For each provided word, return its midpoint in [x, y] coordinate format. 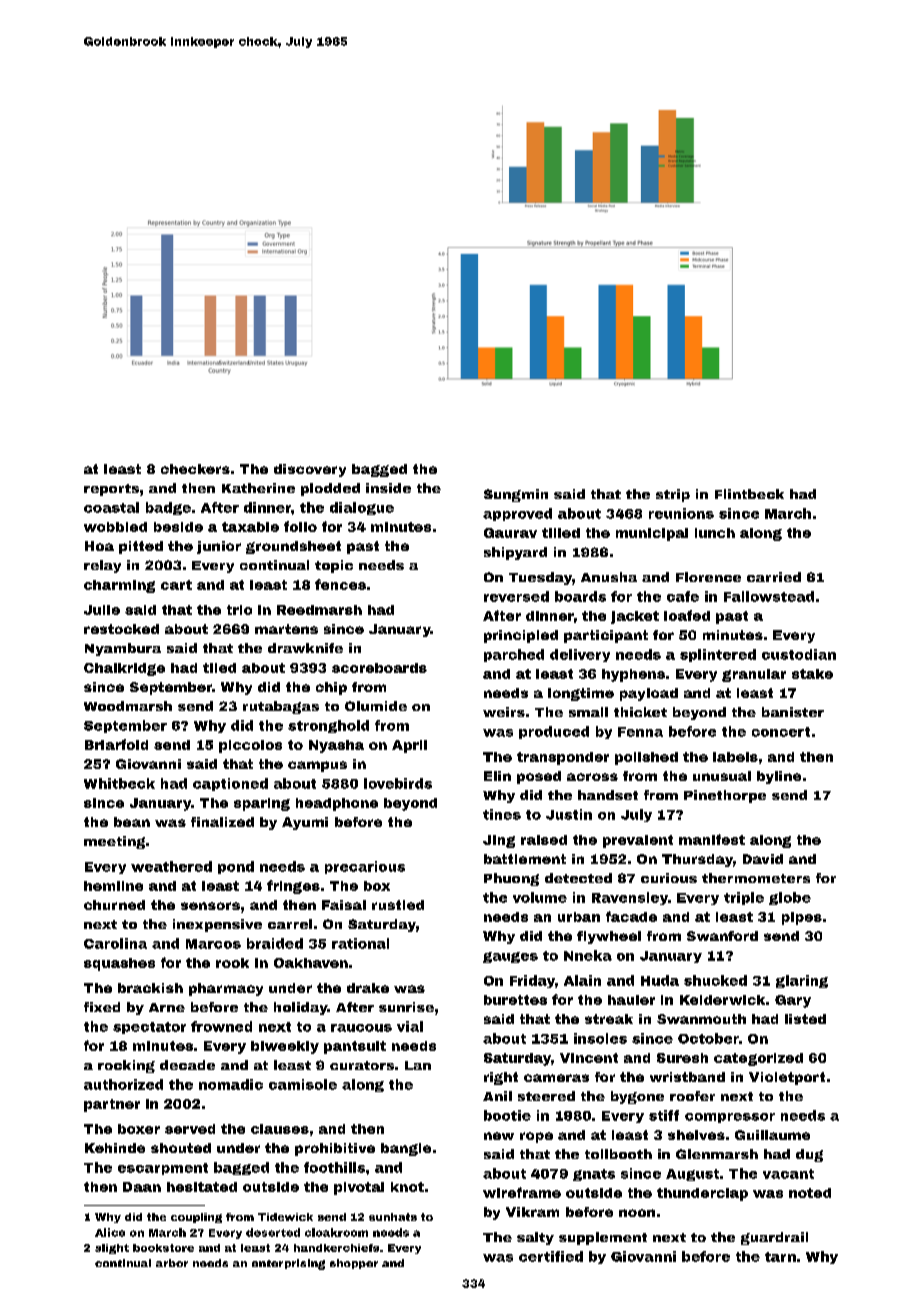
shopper [354, 1264]
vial [410, 1026]
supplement [603, 1238]
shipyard [515, 553]
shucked [715, 980]
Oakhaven [311, 963]
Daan [142, 1187]
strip [673, 495]
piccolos [250, 746]
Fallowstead [769, 596]
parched [514, 655]
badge [168, 508]
